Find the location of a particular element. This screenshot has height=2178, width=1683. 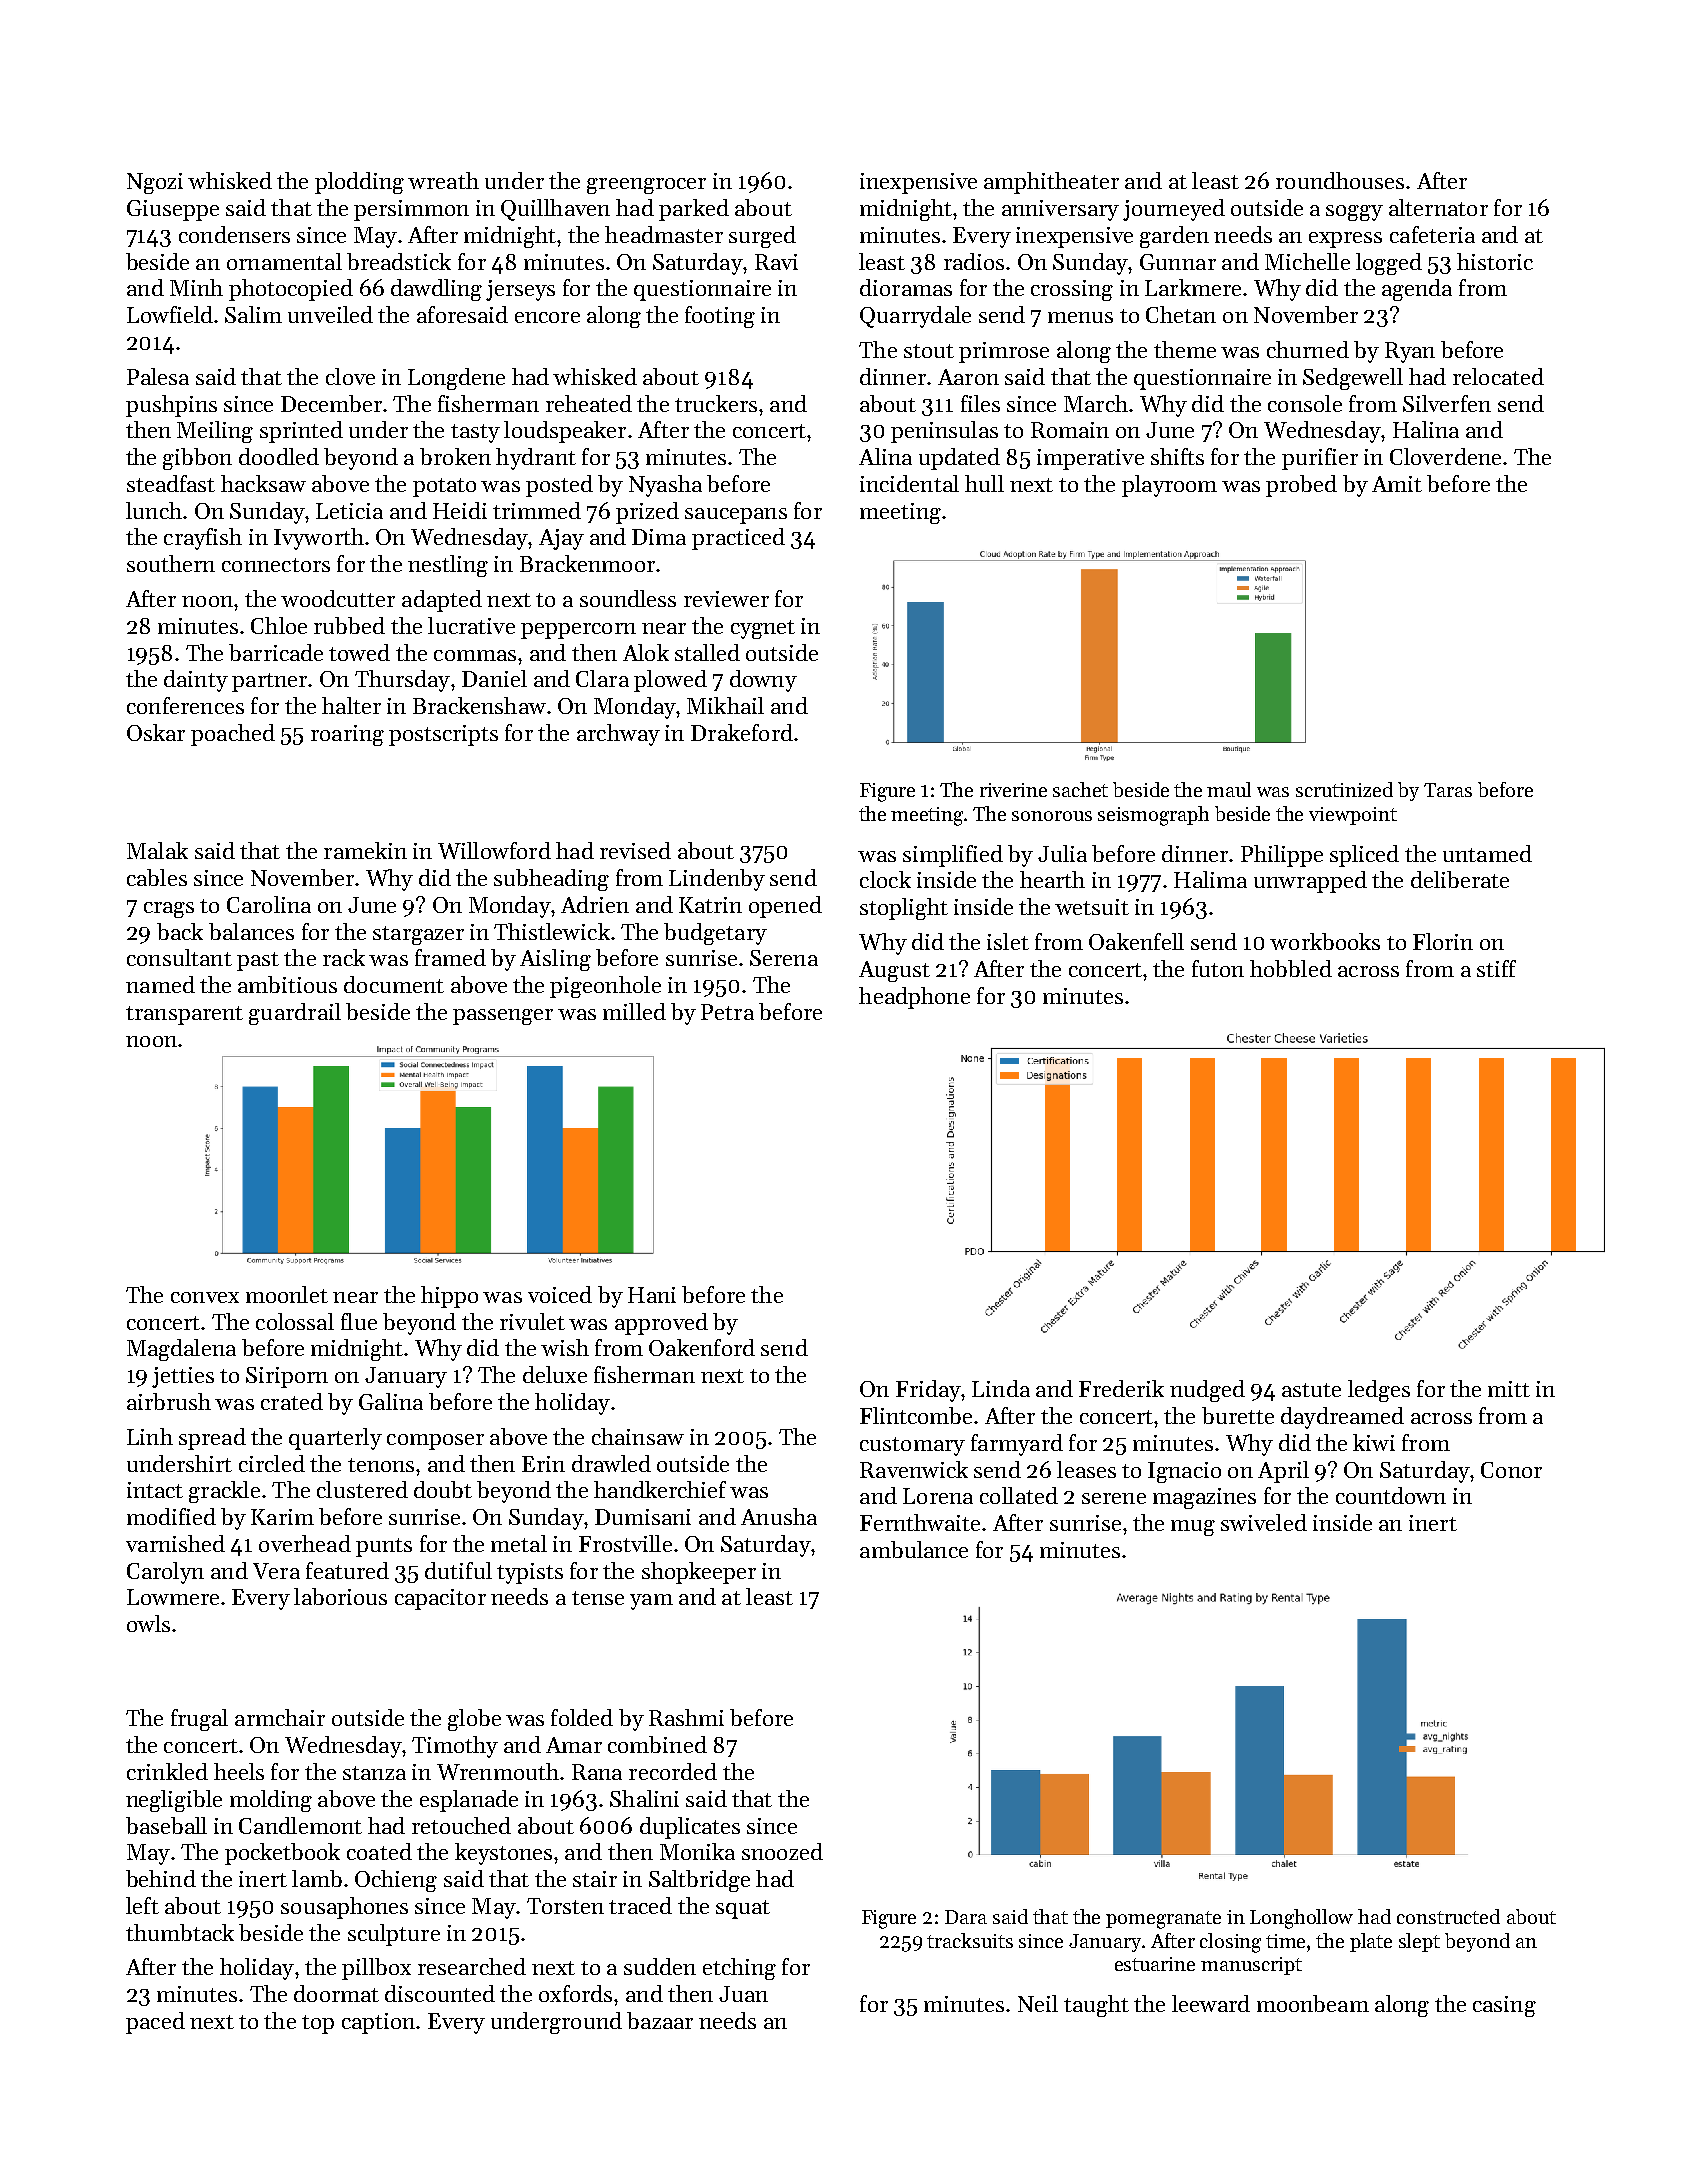

transparent is located at coordinates (184, 1015).
